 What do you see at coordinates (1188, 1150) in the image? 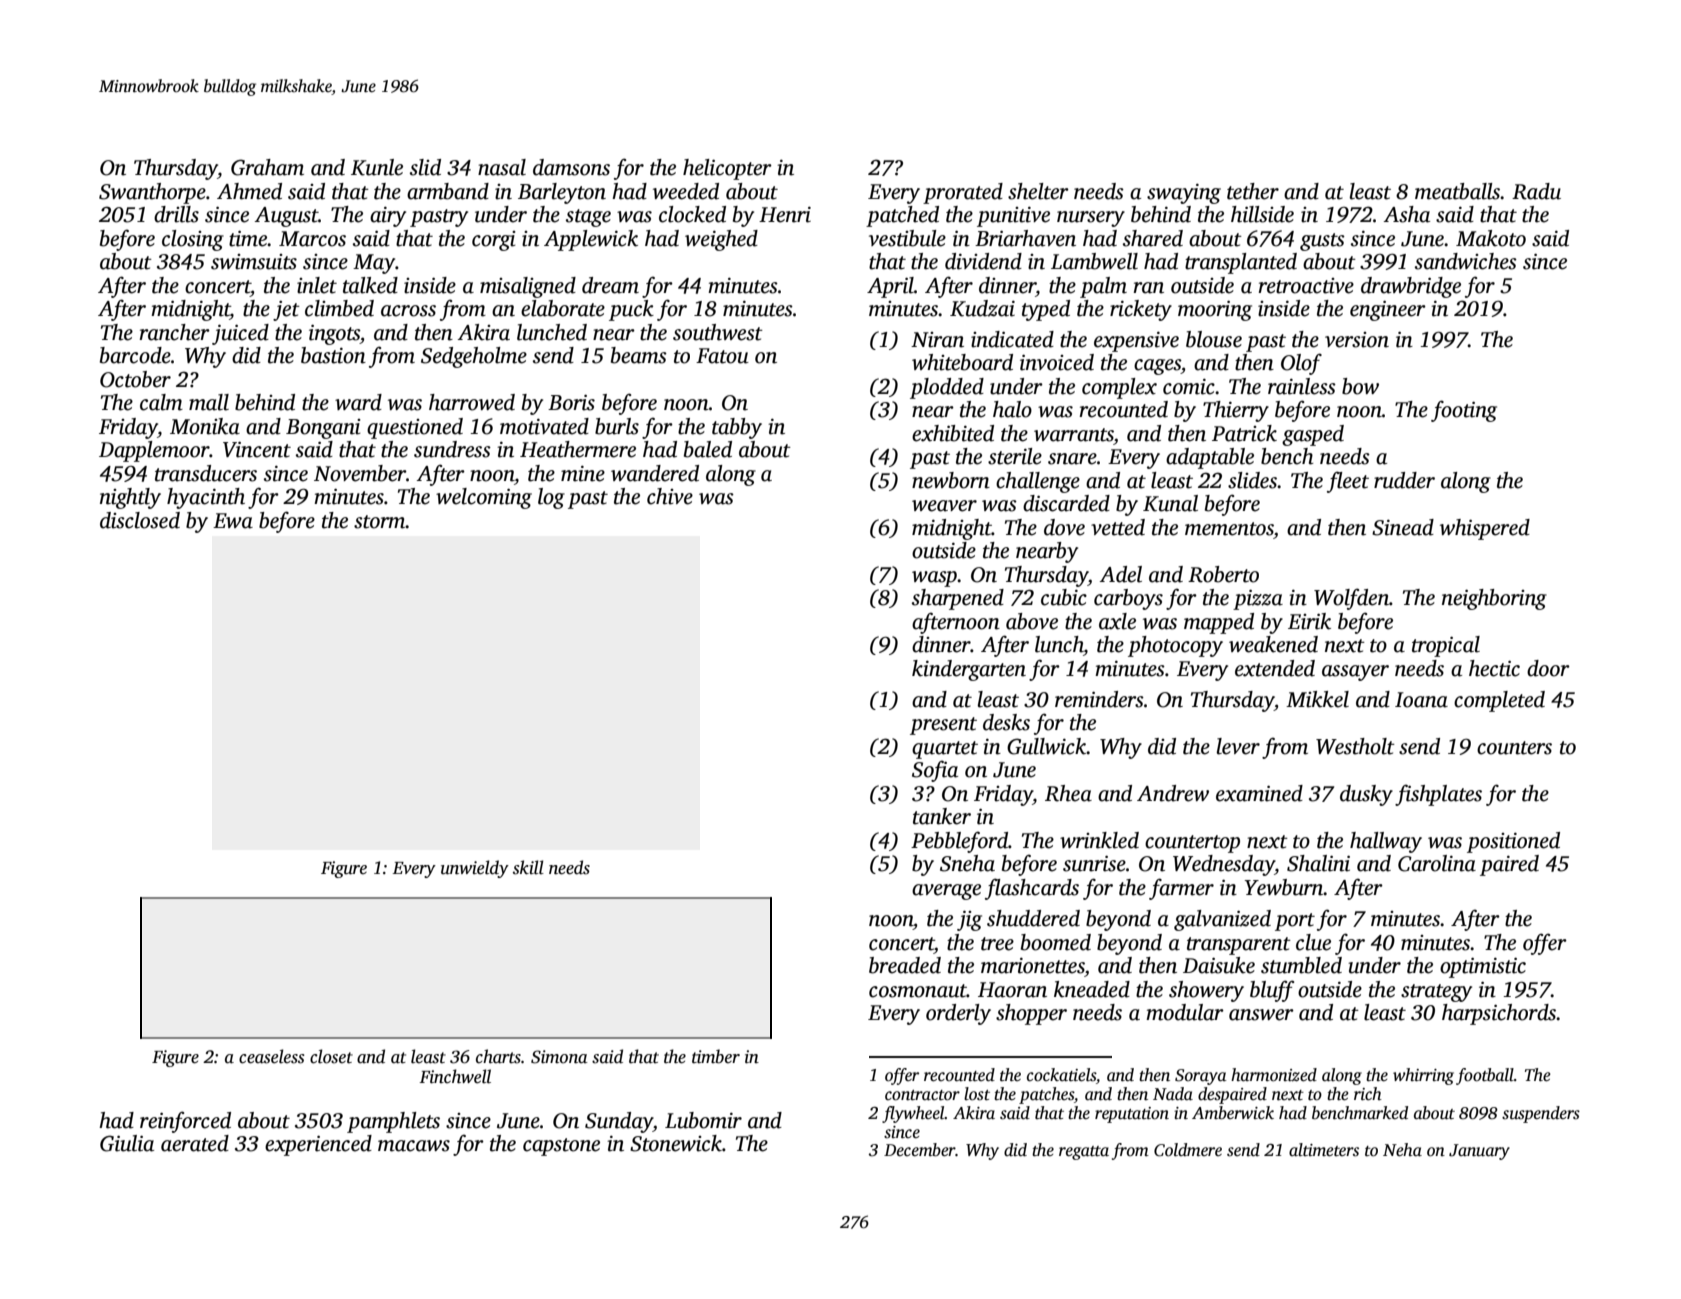
I see `Coldmere` at bounding box center [1188, 1150].
